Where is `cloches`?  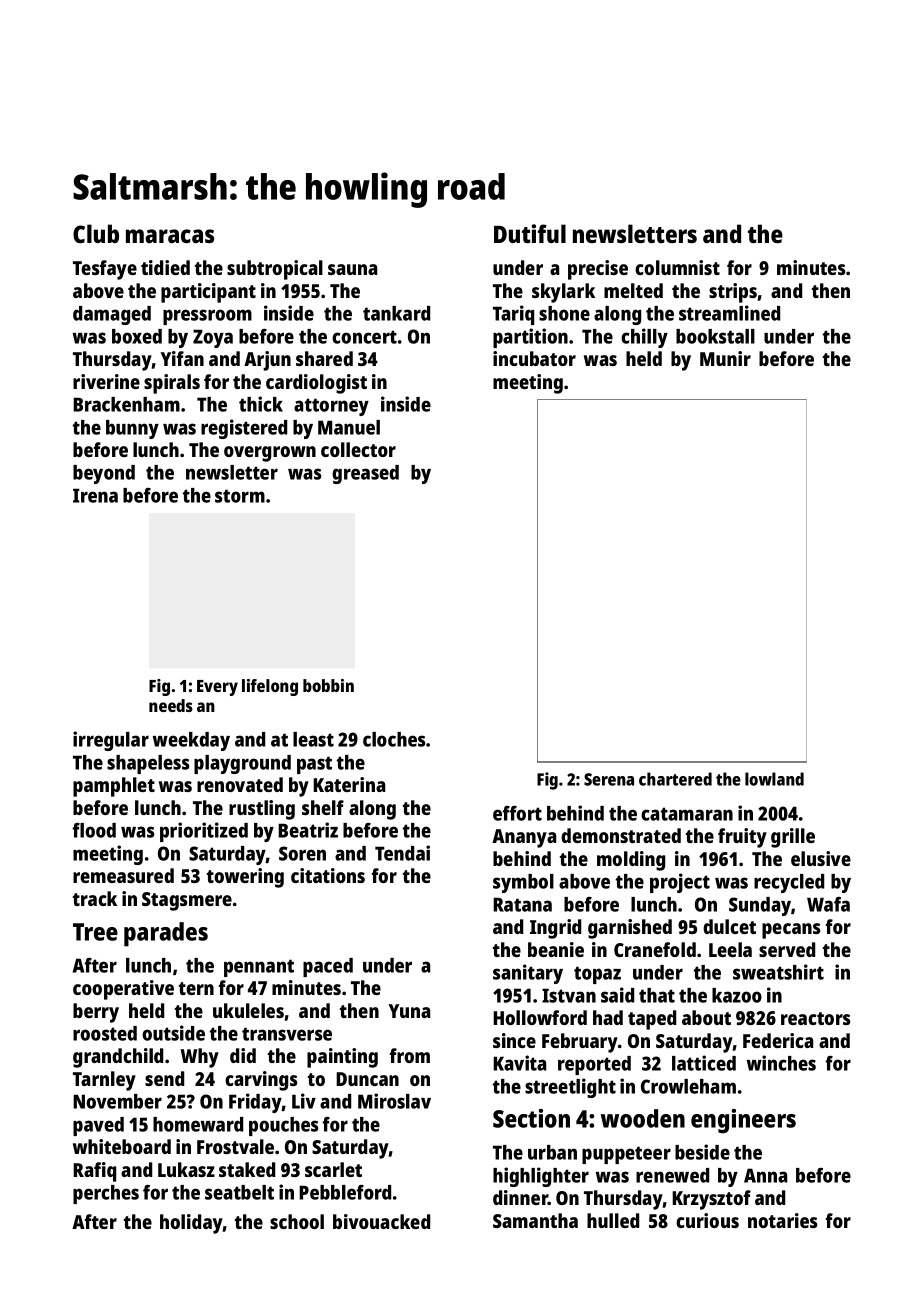
cloches is located at coordinates (394, 739).
